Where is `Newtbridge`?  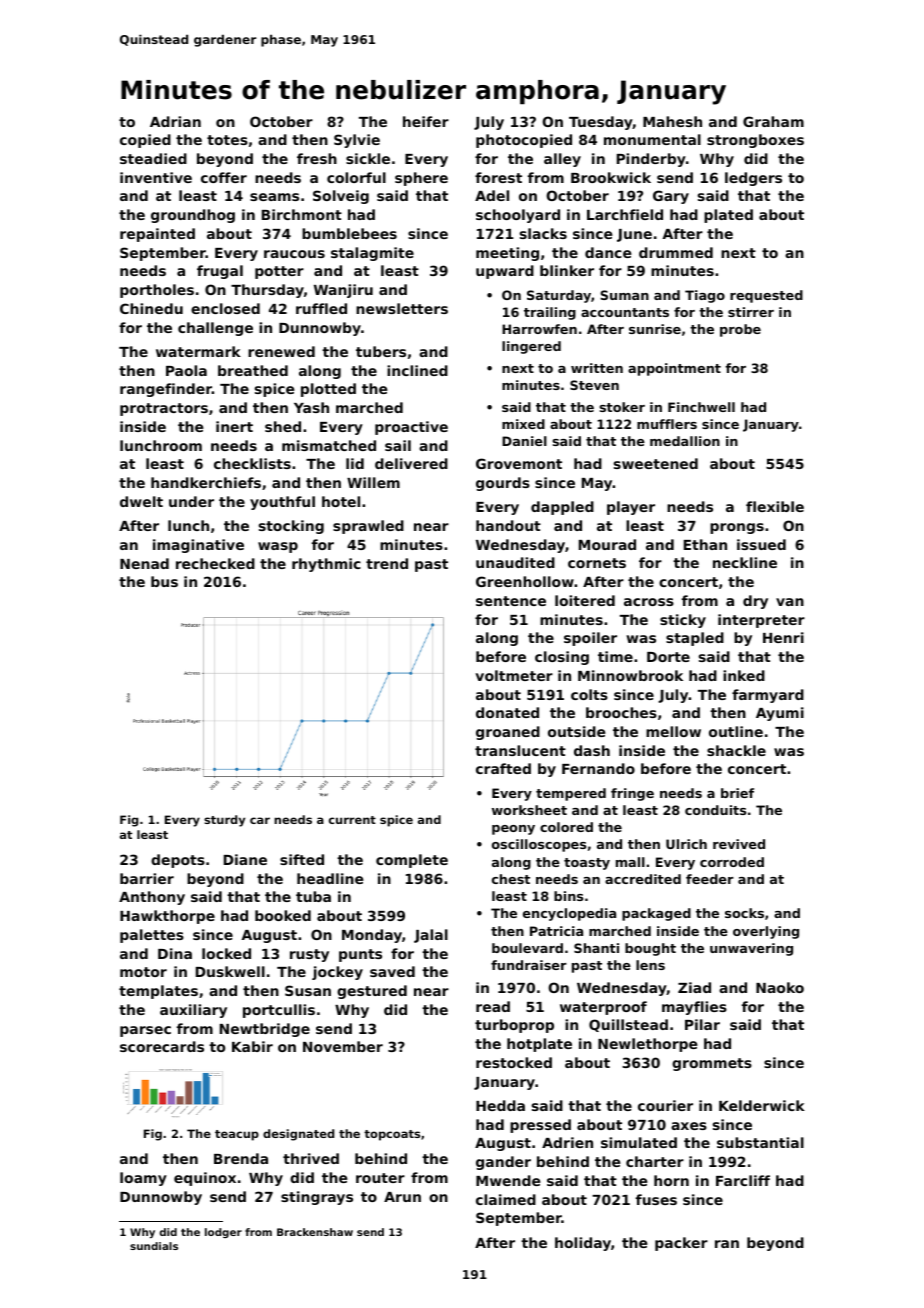 Newtbridge is located at coordinates (265, 1030).
